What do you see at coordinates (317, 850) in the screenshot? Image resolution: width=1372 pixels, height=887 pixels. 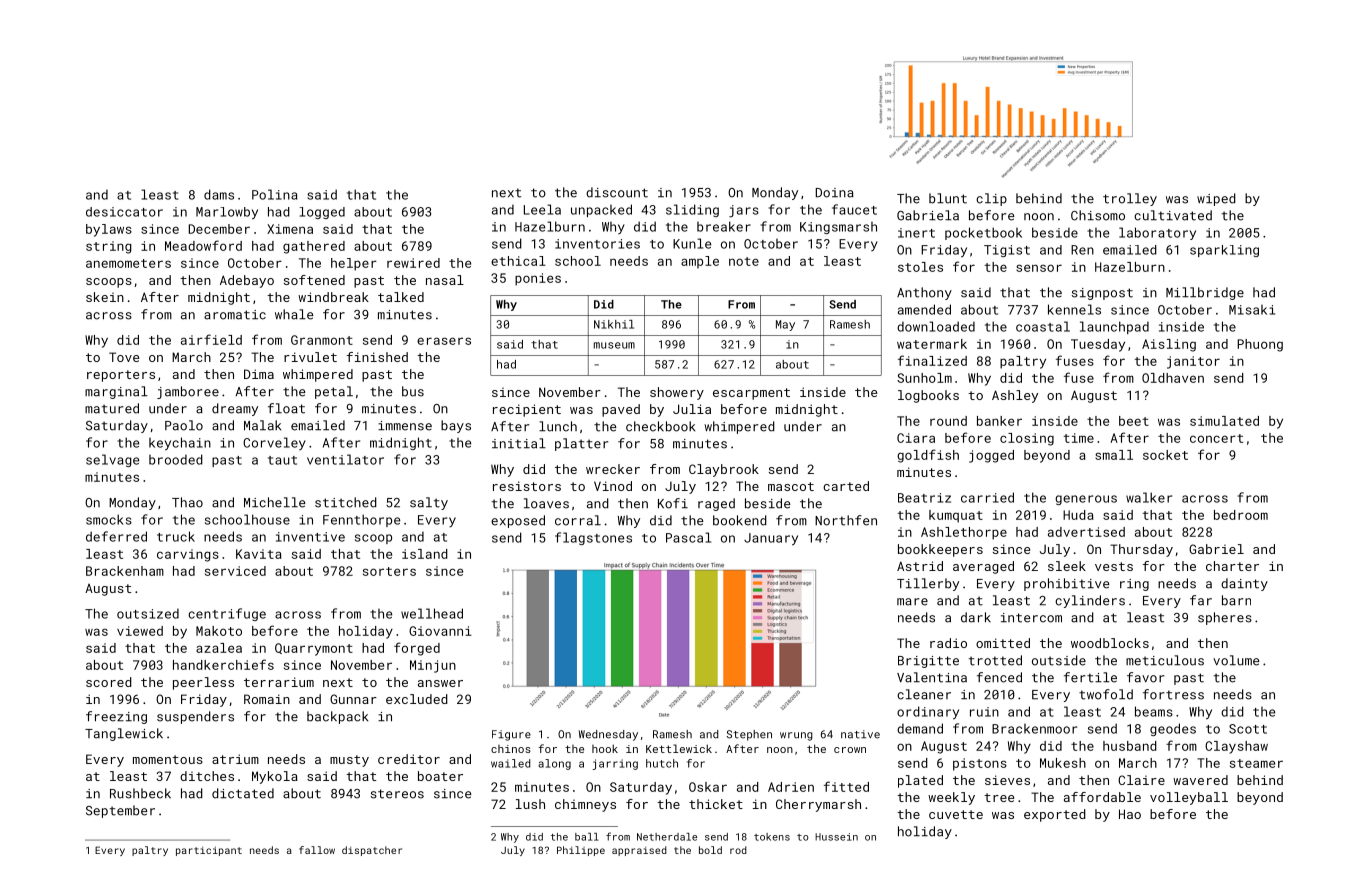 I see `fallow` at bounding box center [317, 850].
